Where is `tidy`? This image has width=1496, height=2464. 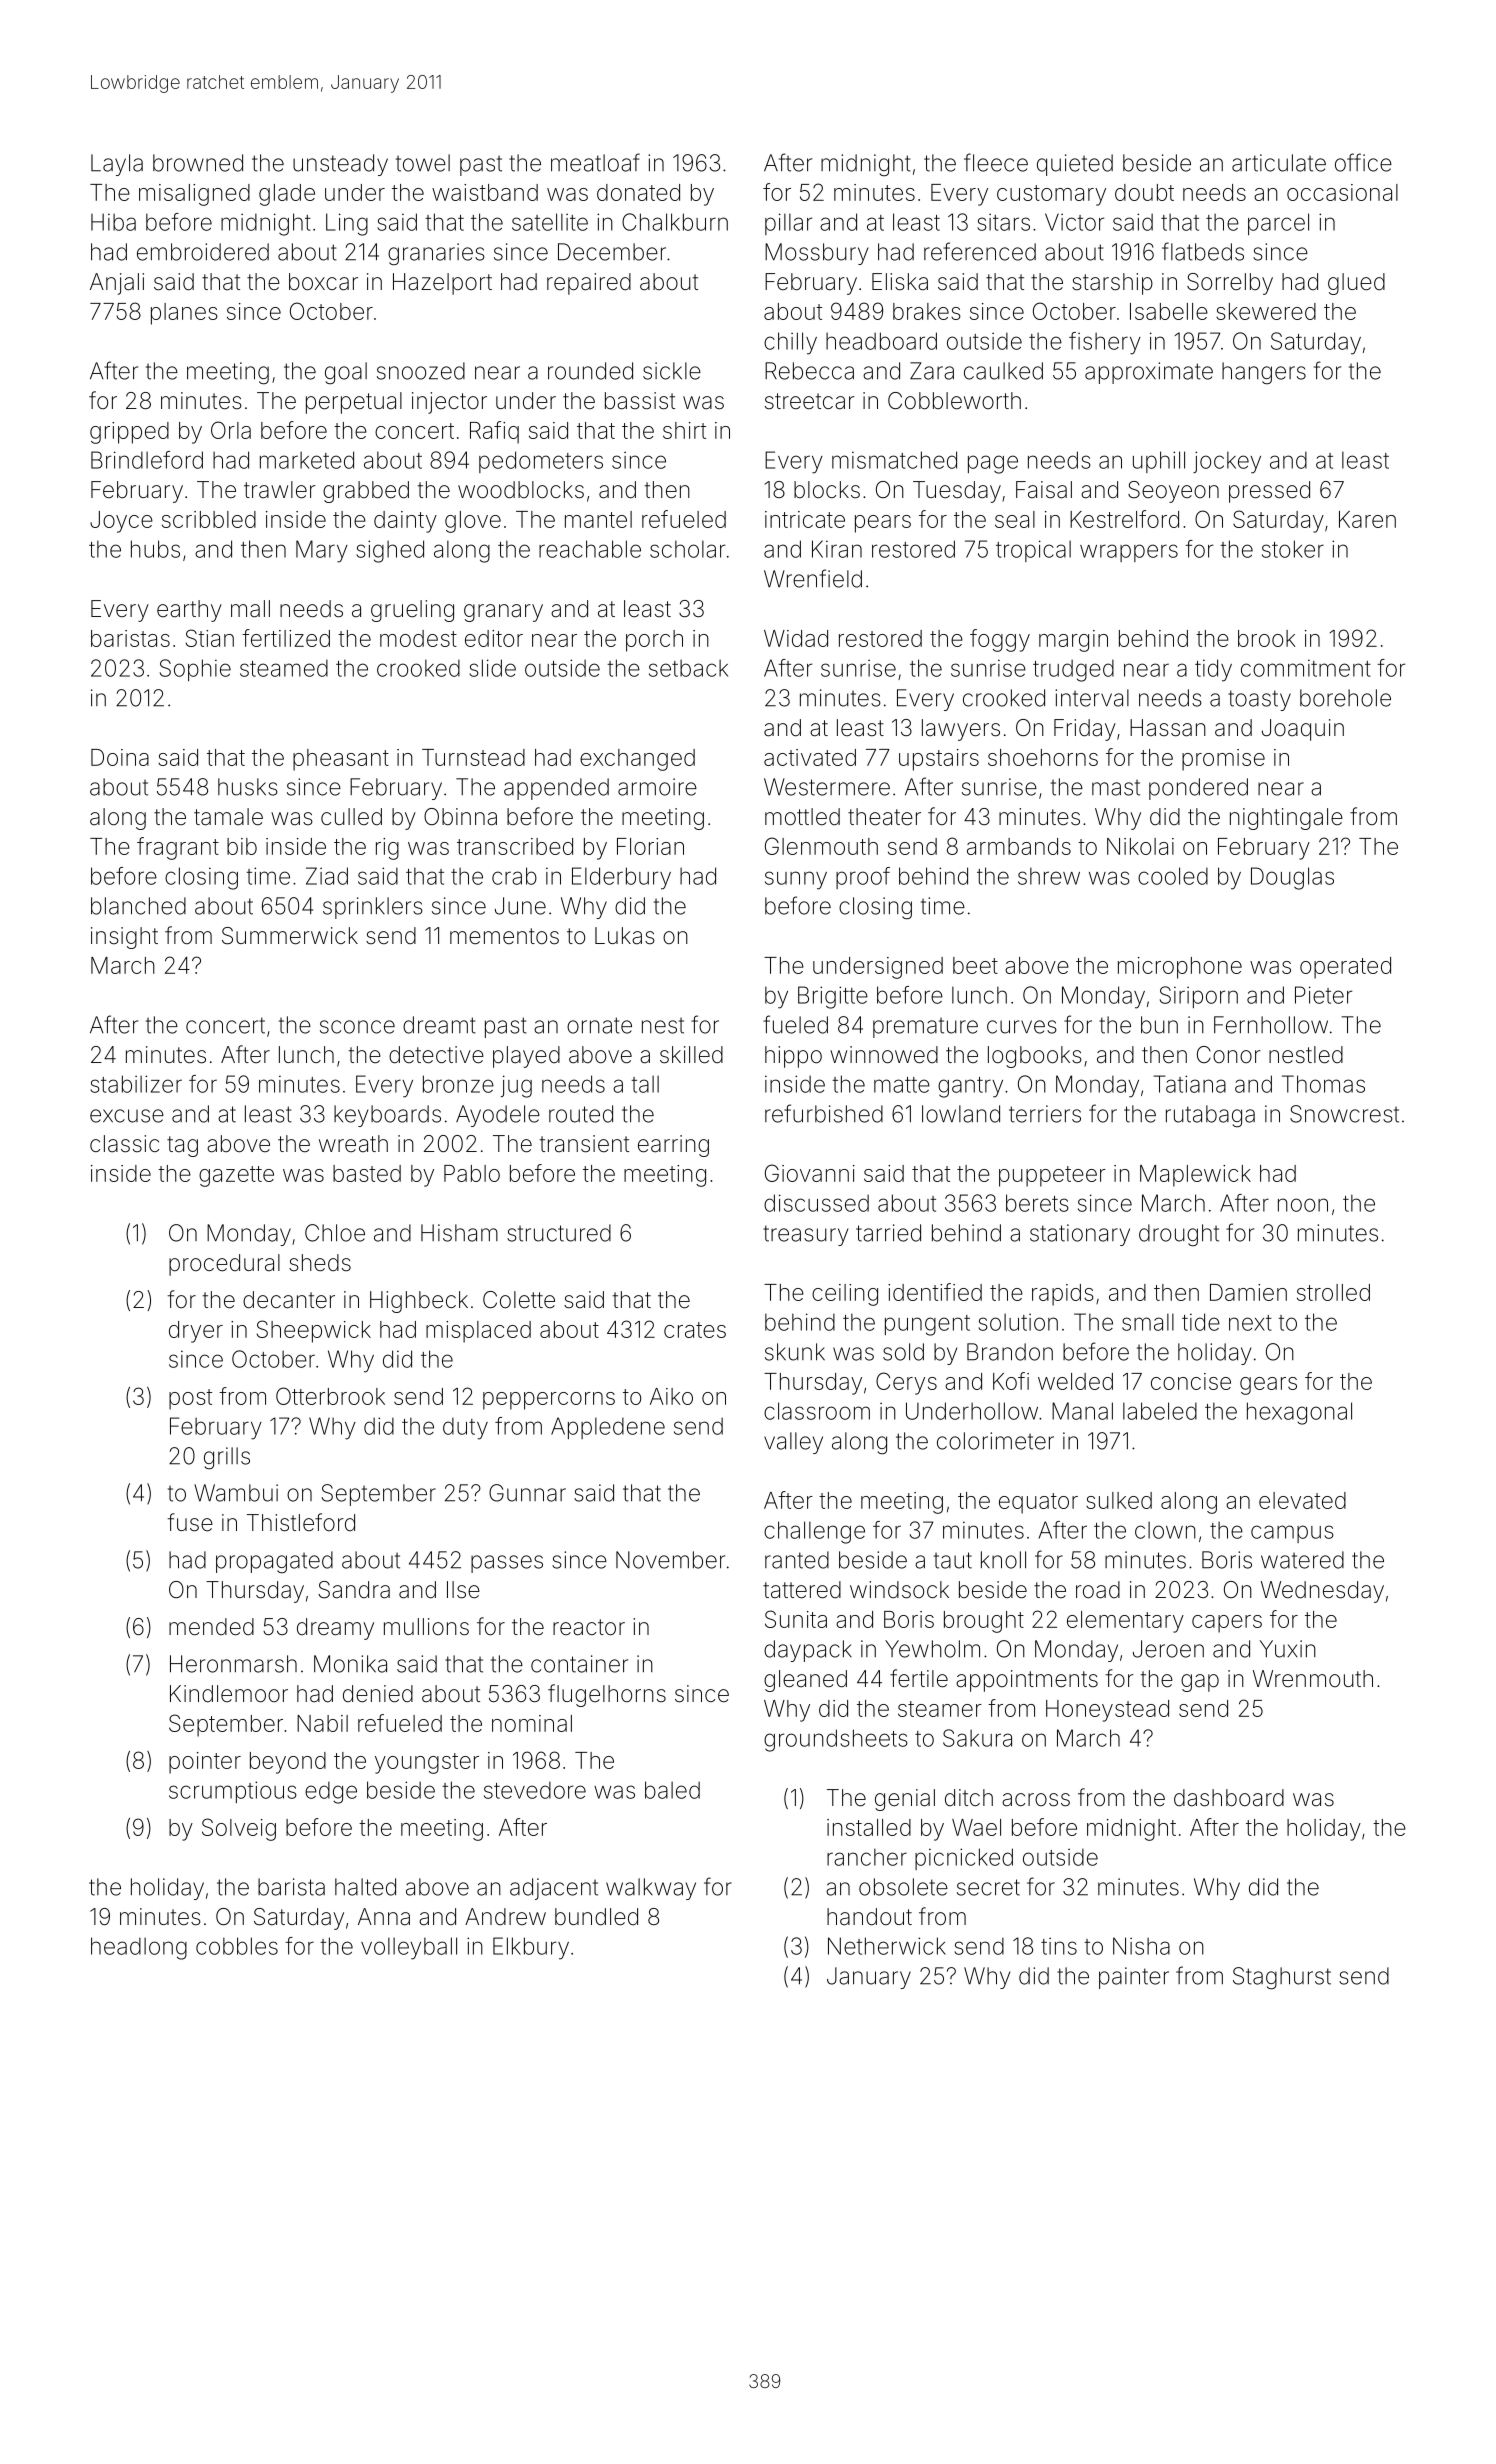
tidy is located at coordinates (1213, 670).
